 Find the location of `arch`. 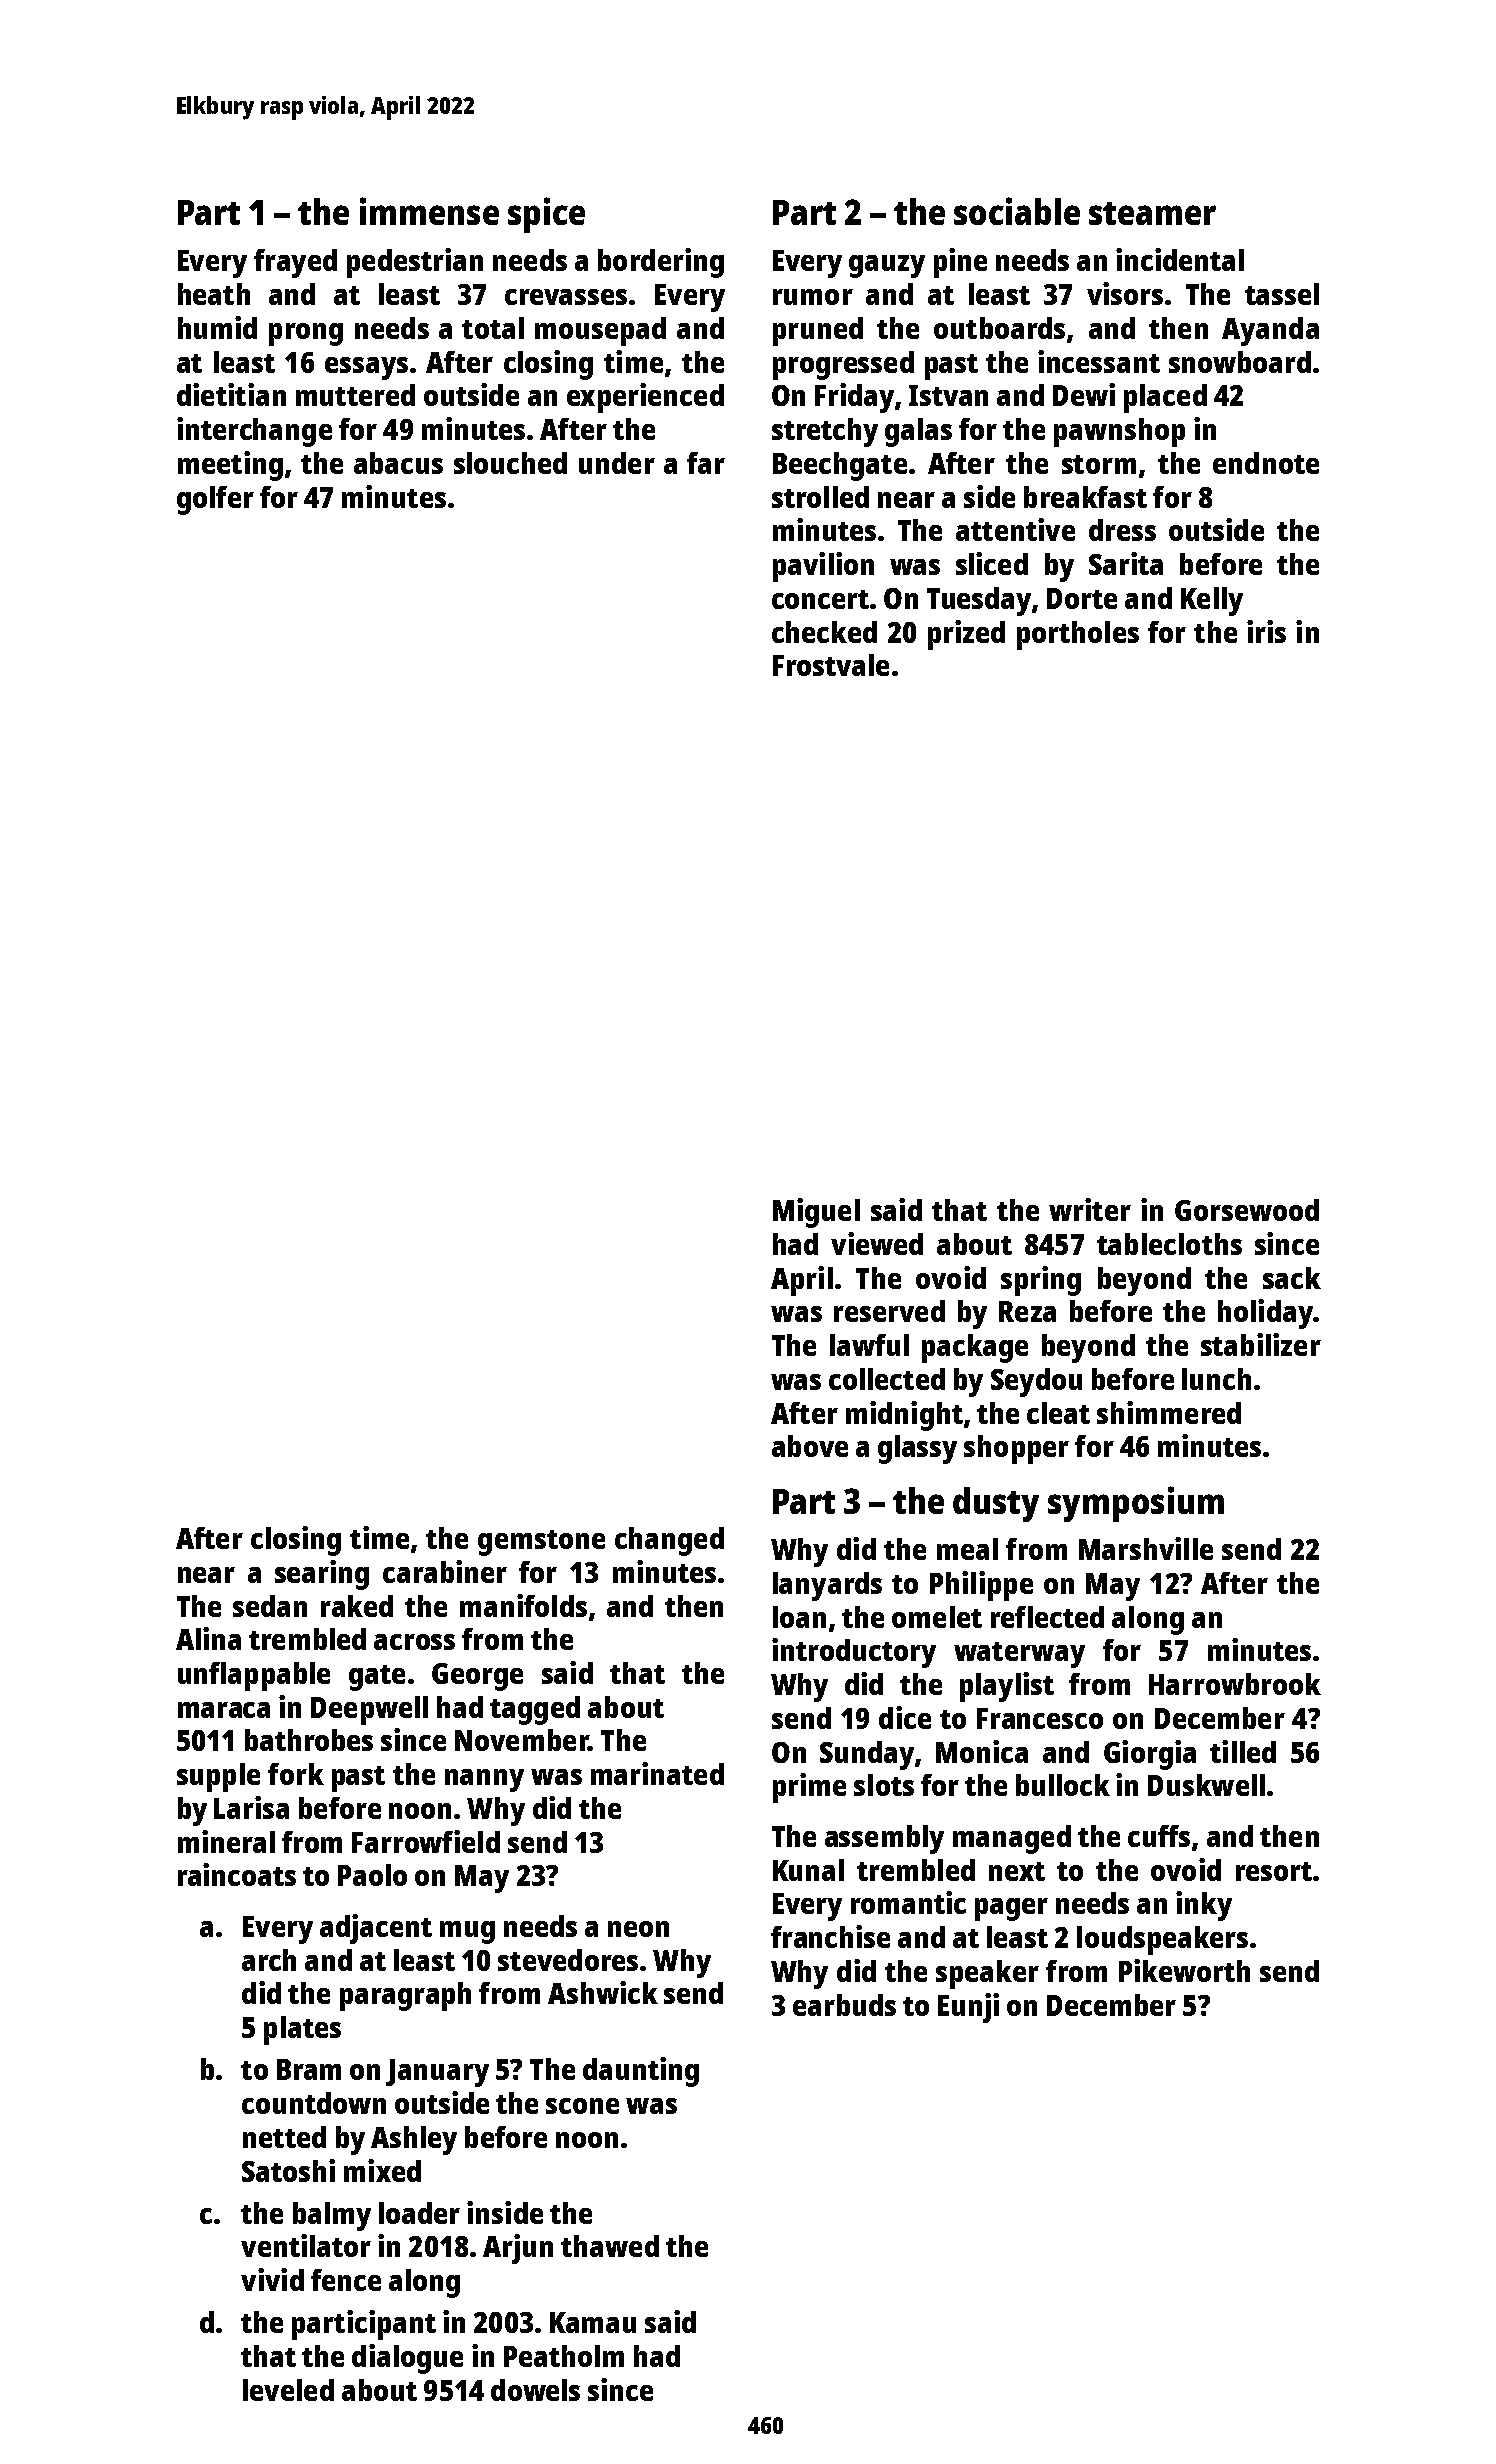

arch is located at coordinates (269, 1960).
